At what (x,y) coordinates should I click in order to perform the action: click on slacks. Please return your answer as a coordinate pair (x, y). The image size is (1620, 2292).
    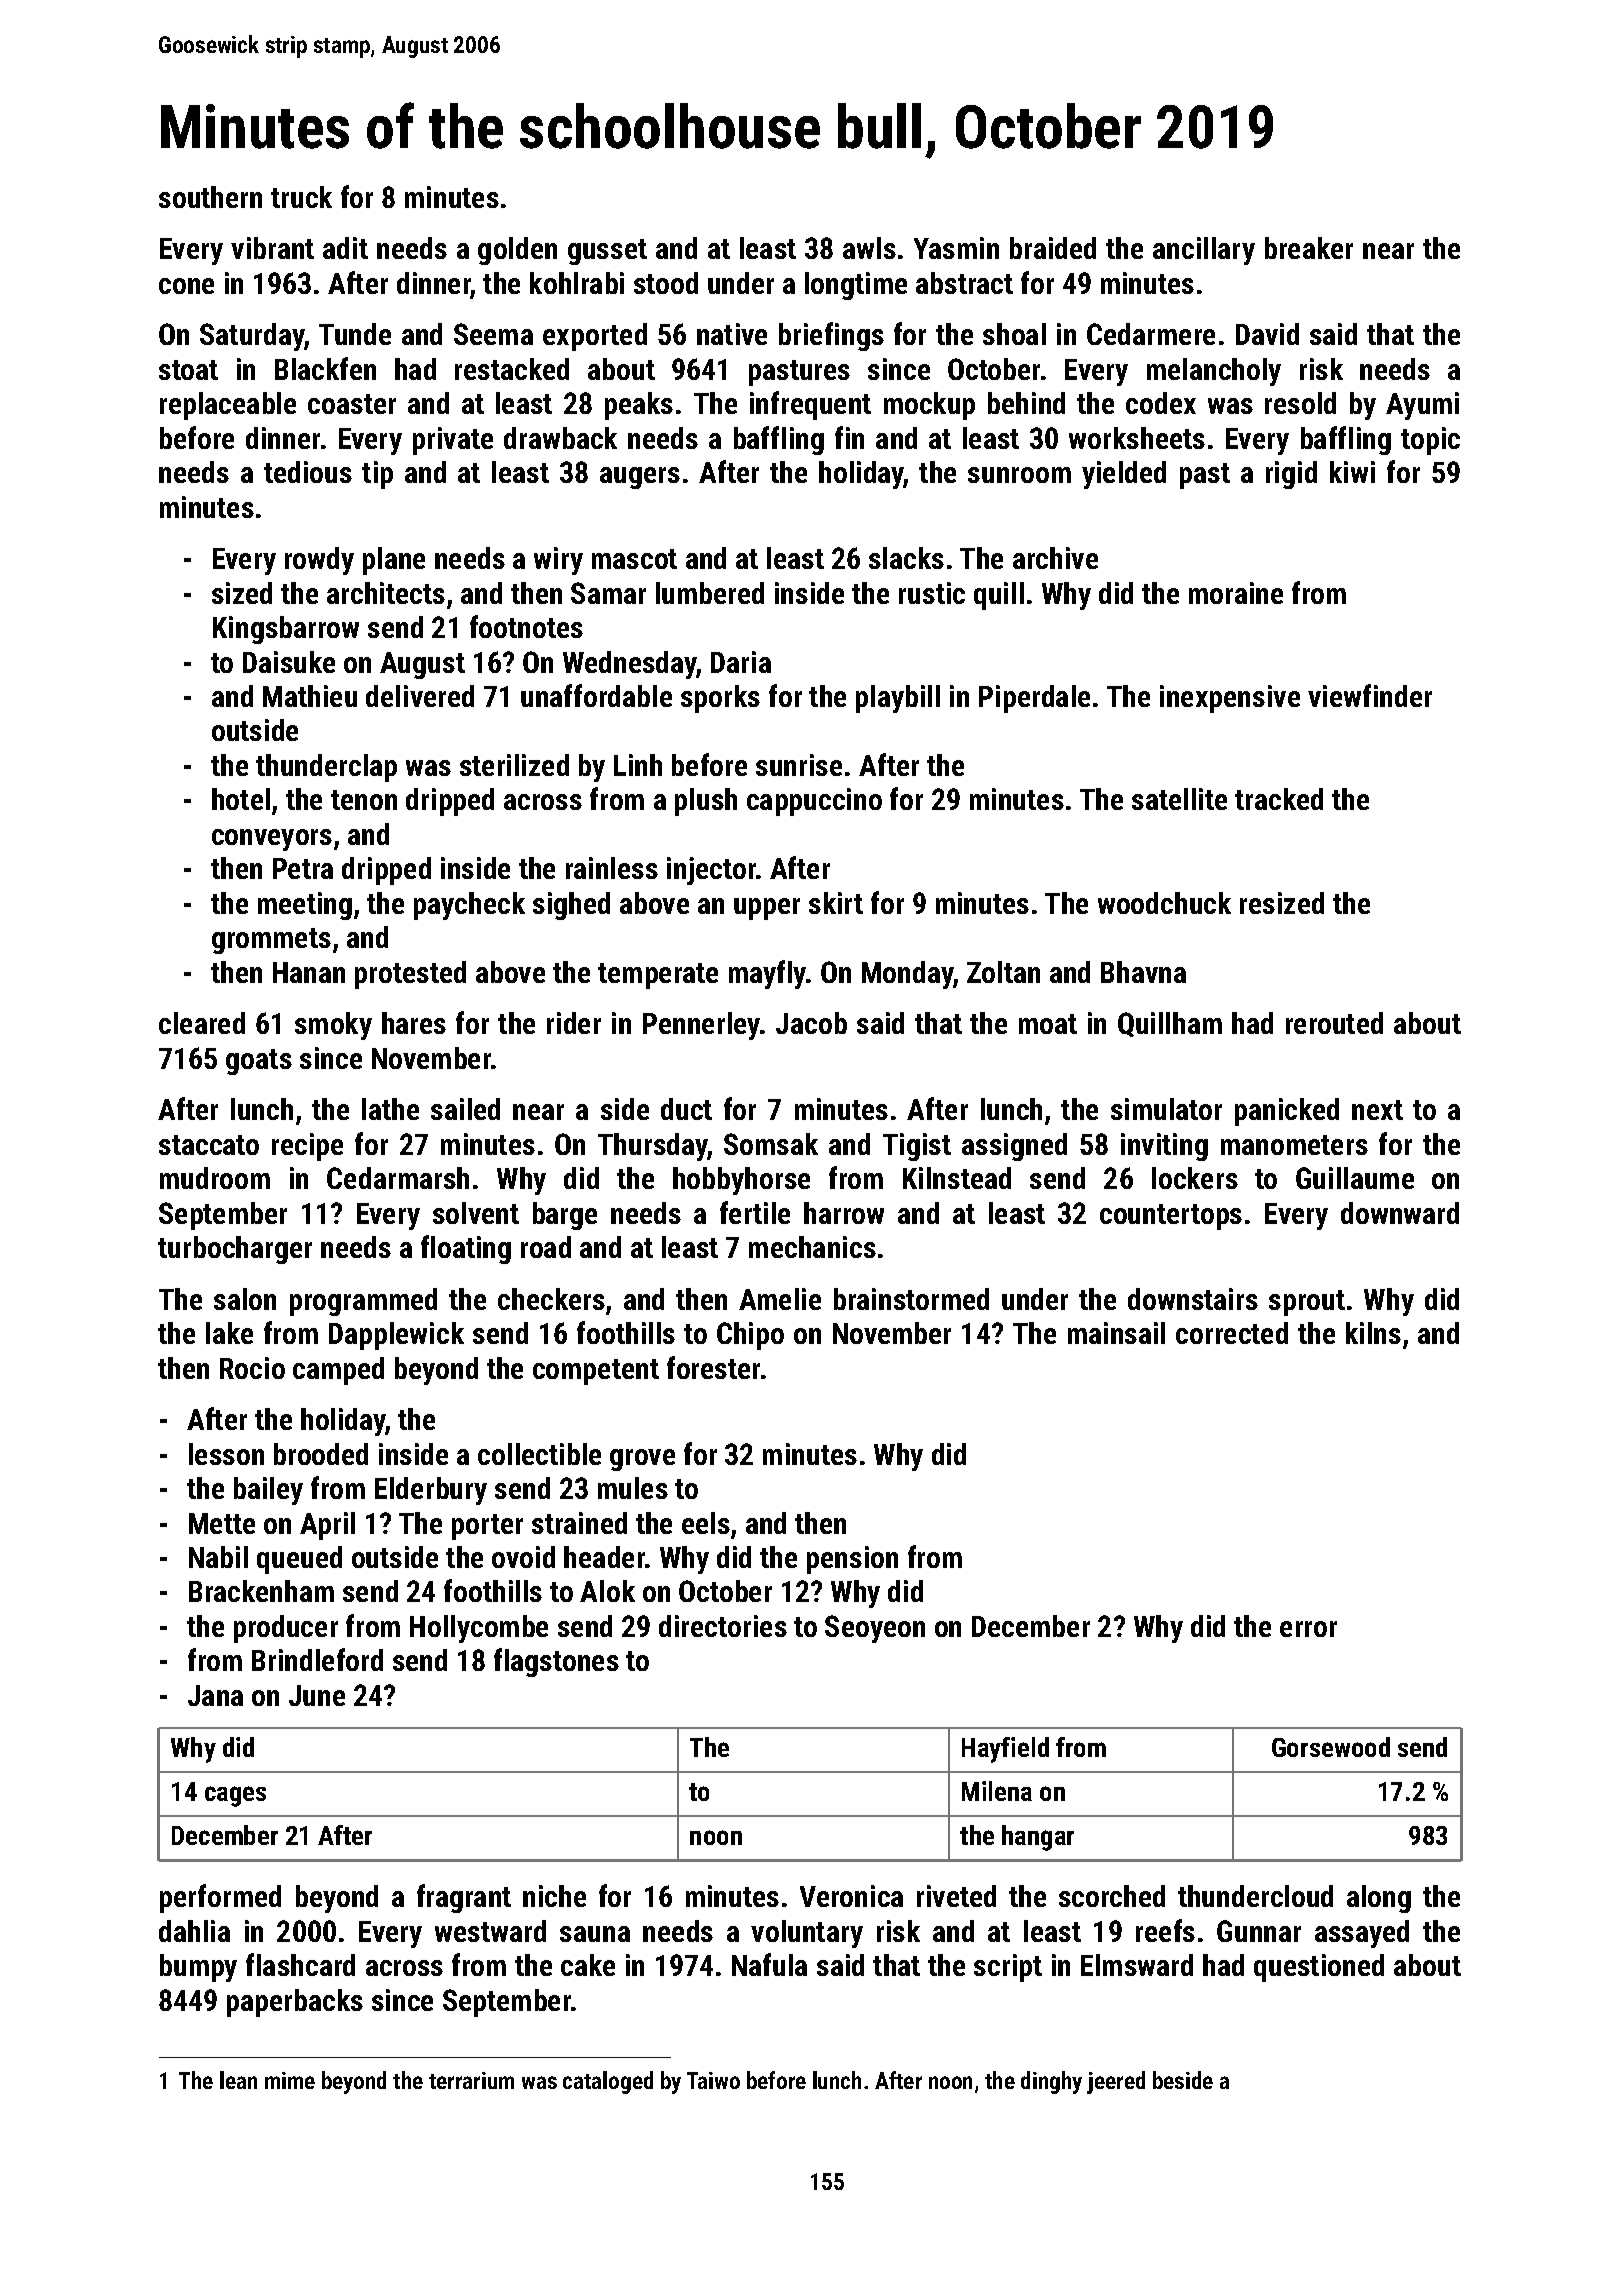
    Looking at the image, I should click on (906, 558).
